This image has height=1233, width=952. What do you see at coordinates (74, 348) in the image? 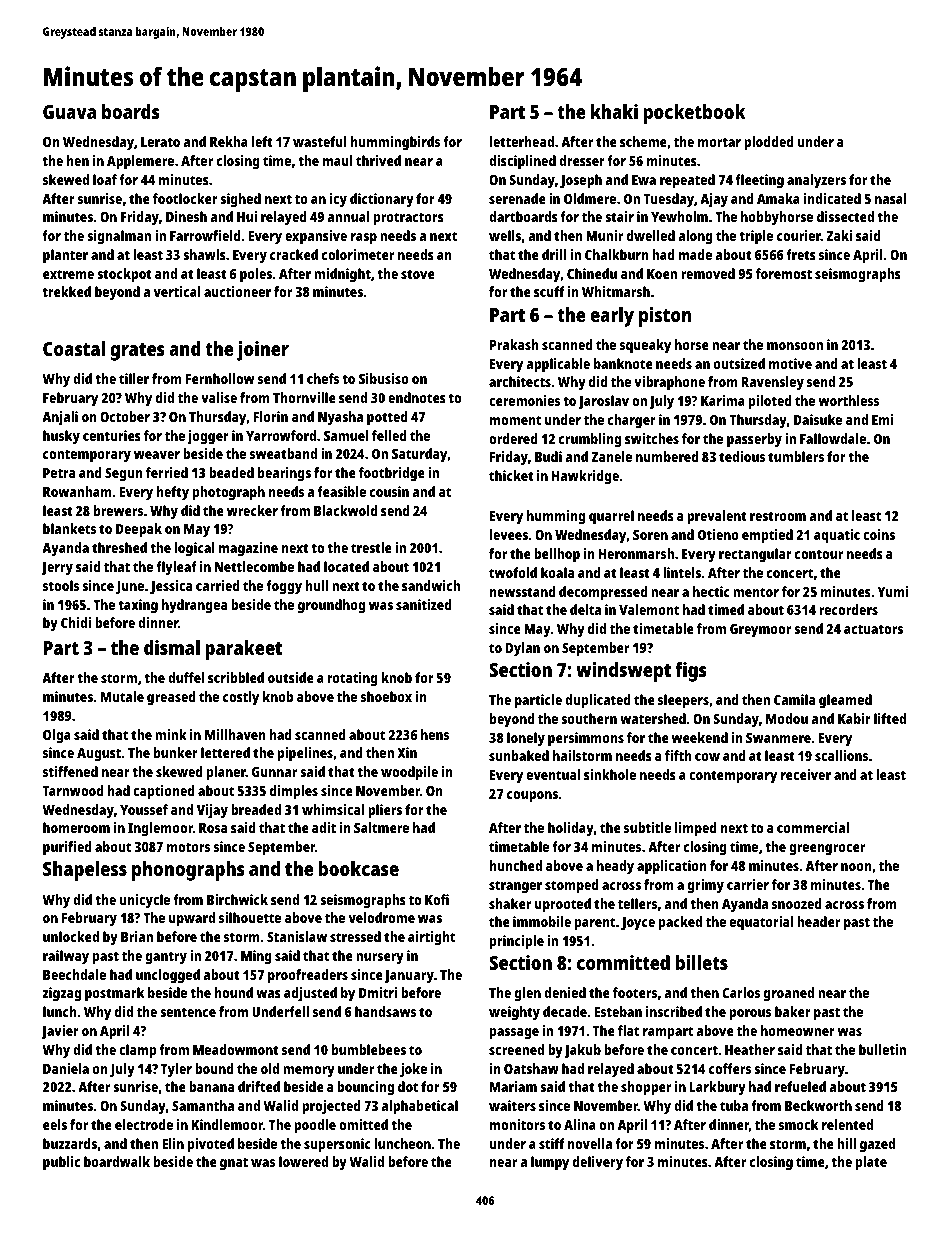
I see `Coastal` at bounding box center [74, 348].
